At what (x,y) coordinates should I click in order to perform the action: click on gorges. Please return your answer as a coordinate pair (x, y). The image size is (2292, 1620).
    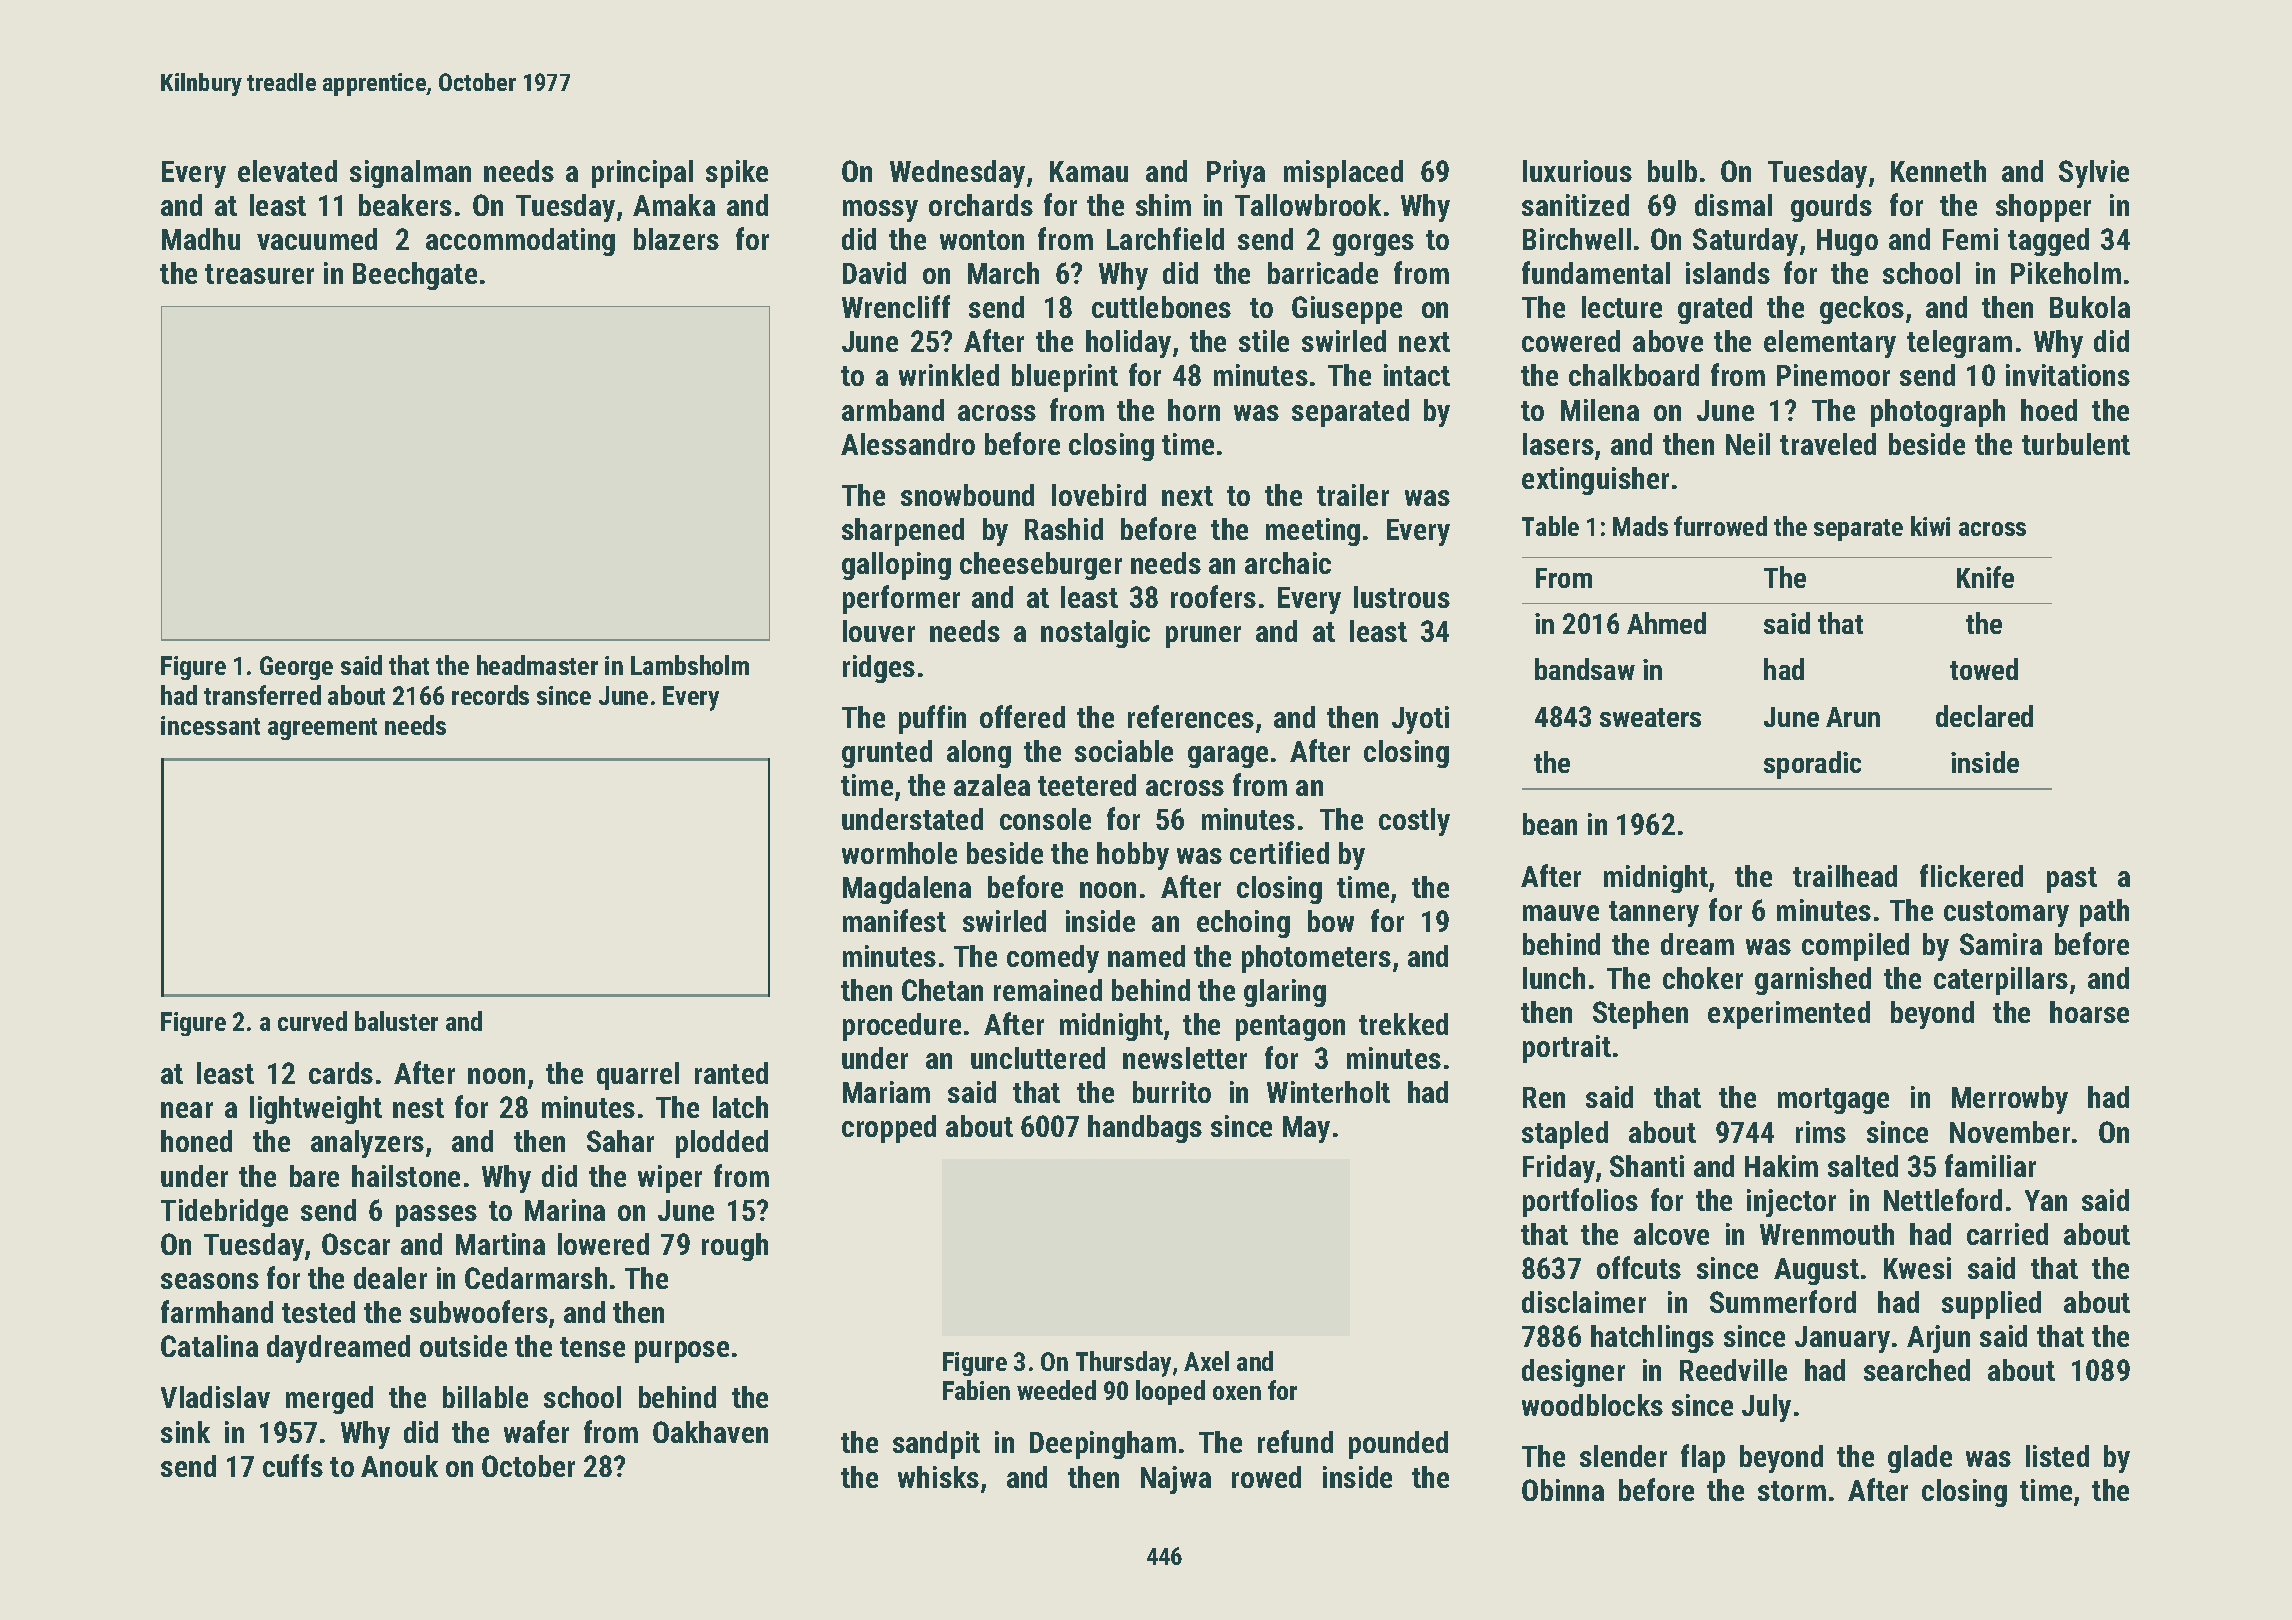
    Looking at the image, I should click on (1373, 245).
